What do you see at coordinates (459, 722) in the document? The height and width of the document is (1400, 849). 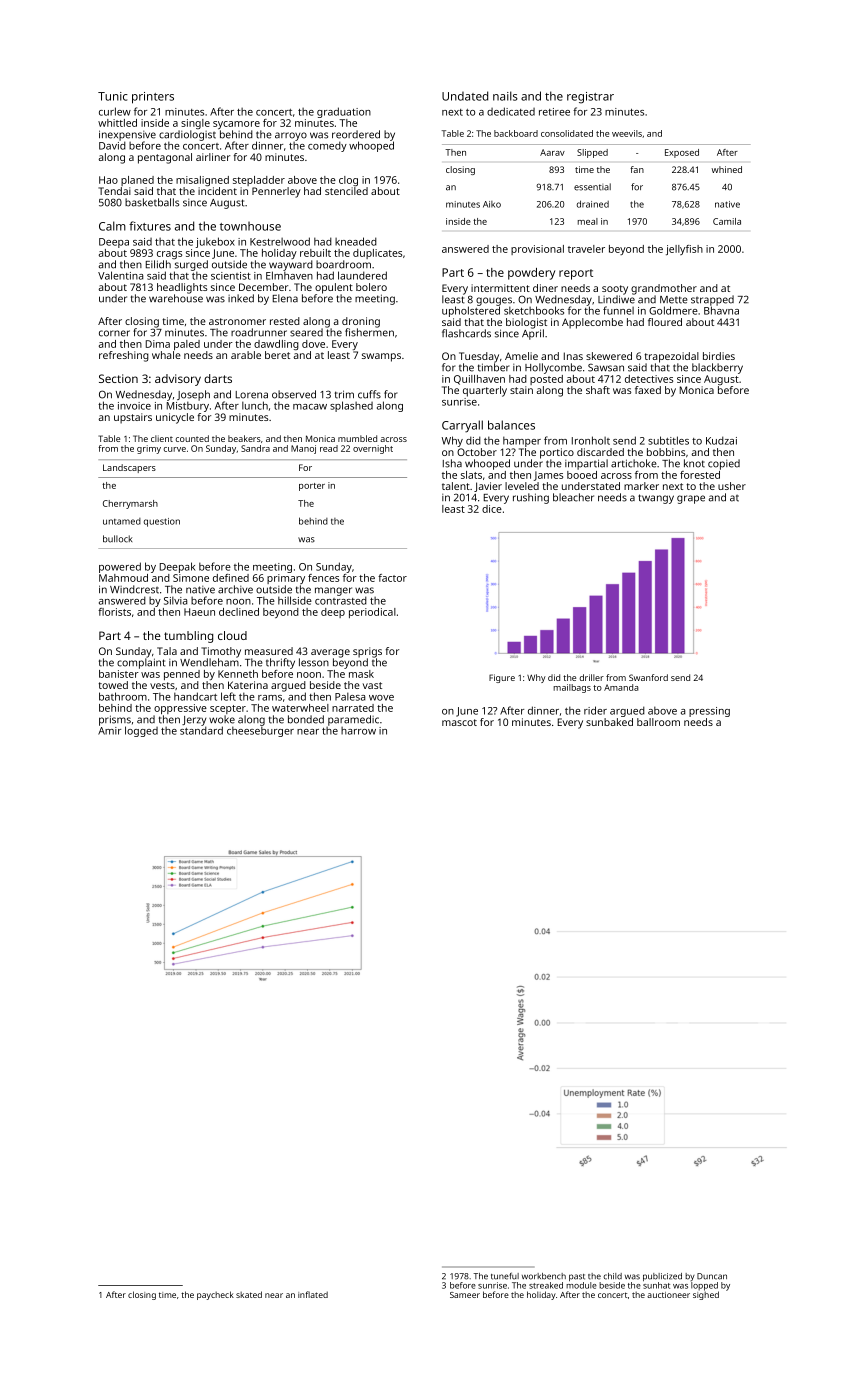 I see `mascot` at bounding box center [459, 722].
